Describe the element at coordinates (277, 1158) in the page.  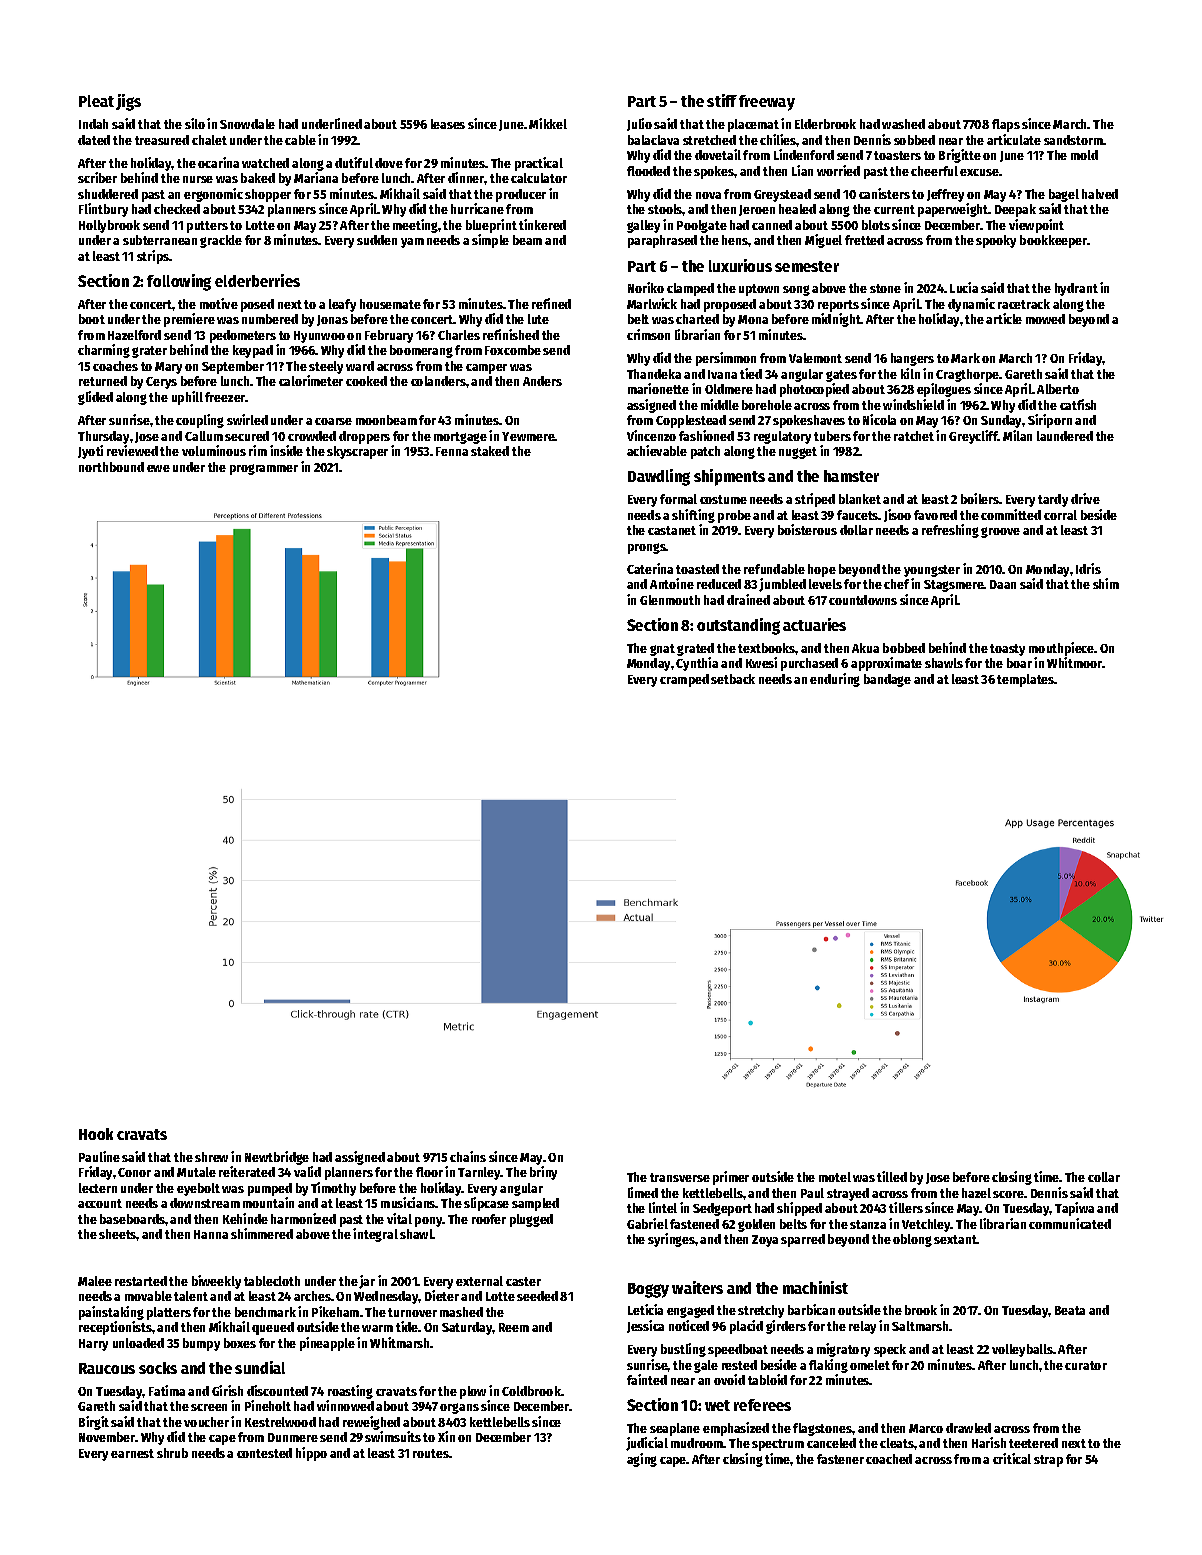
I see `Newtbridge` at that location.
